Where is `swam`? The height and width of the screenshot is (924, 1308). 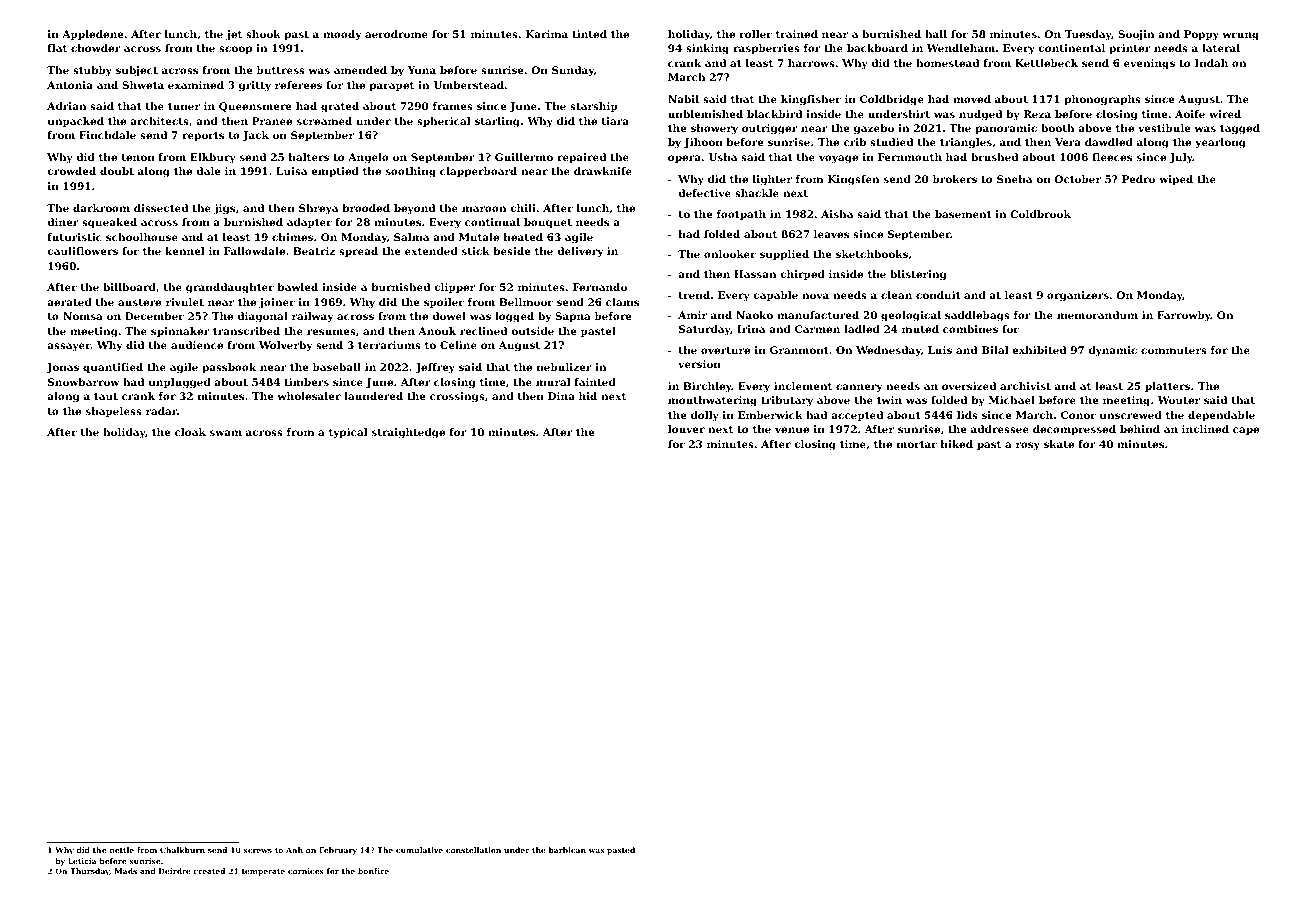
swam is located at coordinates (226, 433).
